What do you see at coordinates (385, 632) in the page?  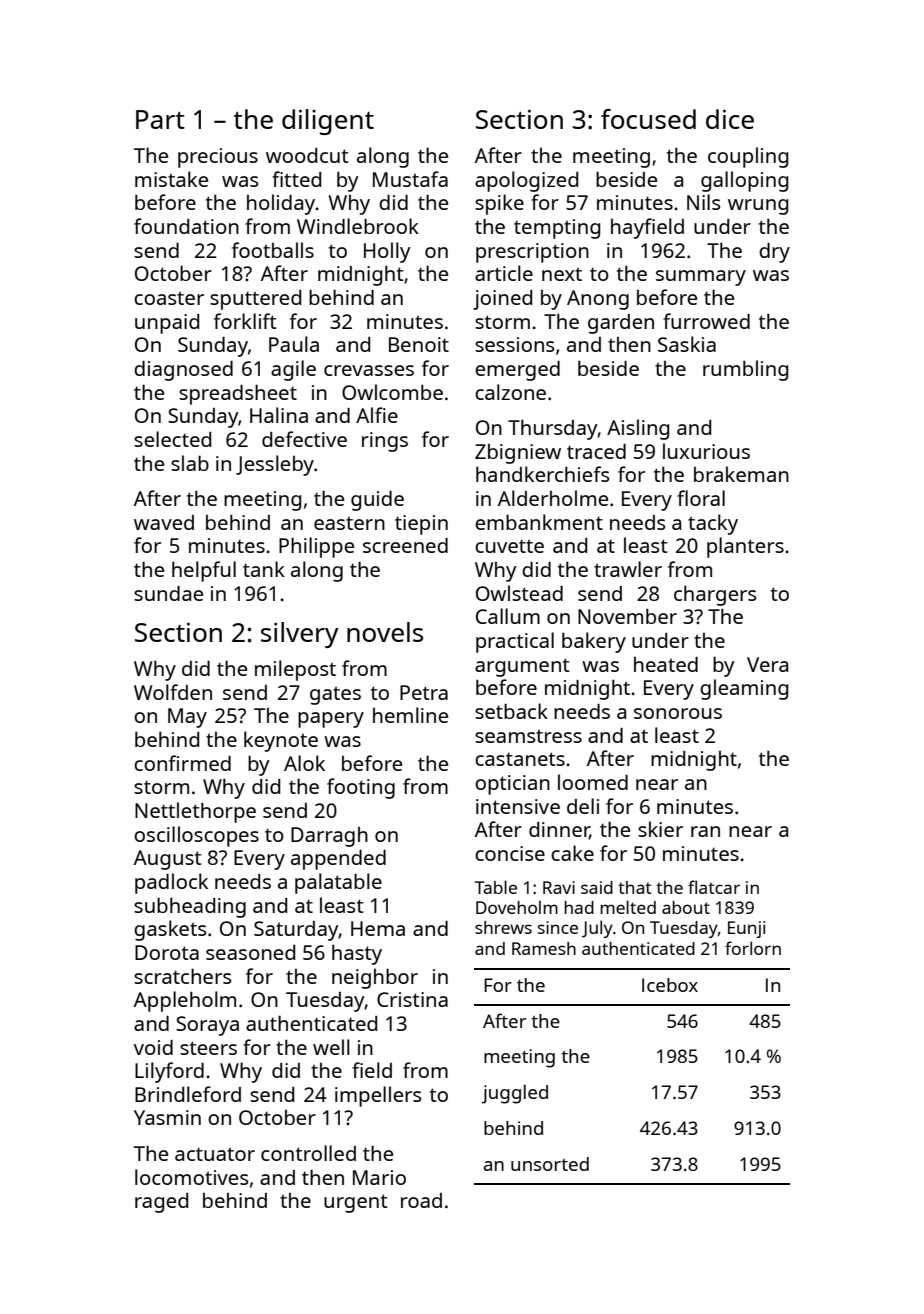 I see `novels` at bounding box center [385, 632].
